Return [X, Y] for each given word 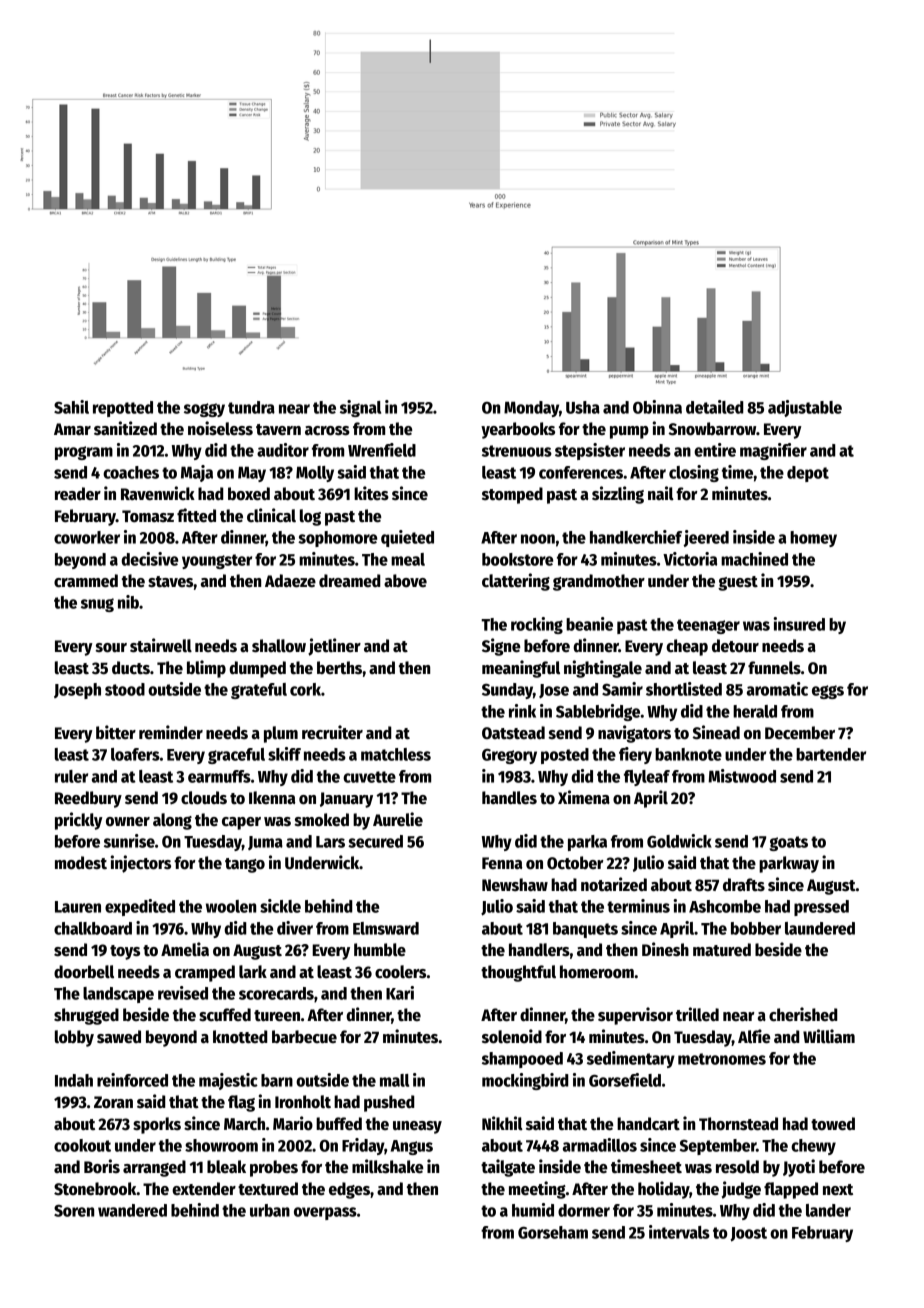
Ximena [584, 797]
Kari [400, 993]
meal [408, 559]
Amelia [185, 949]
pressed [821, 908]
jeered [706, 538]
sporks [157, 1125]
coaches [131, 472]
